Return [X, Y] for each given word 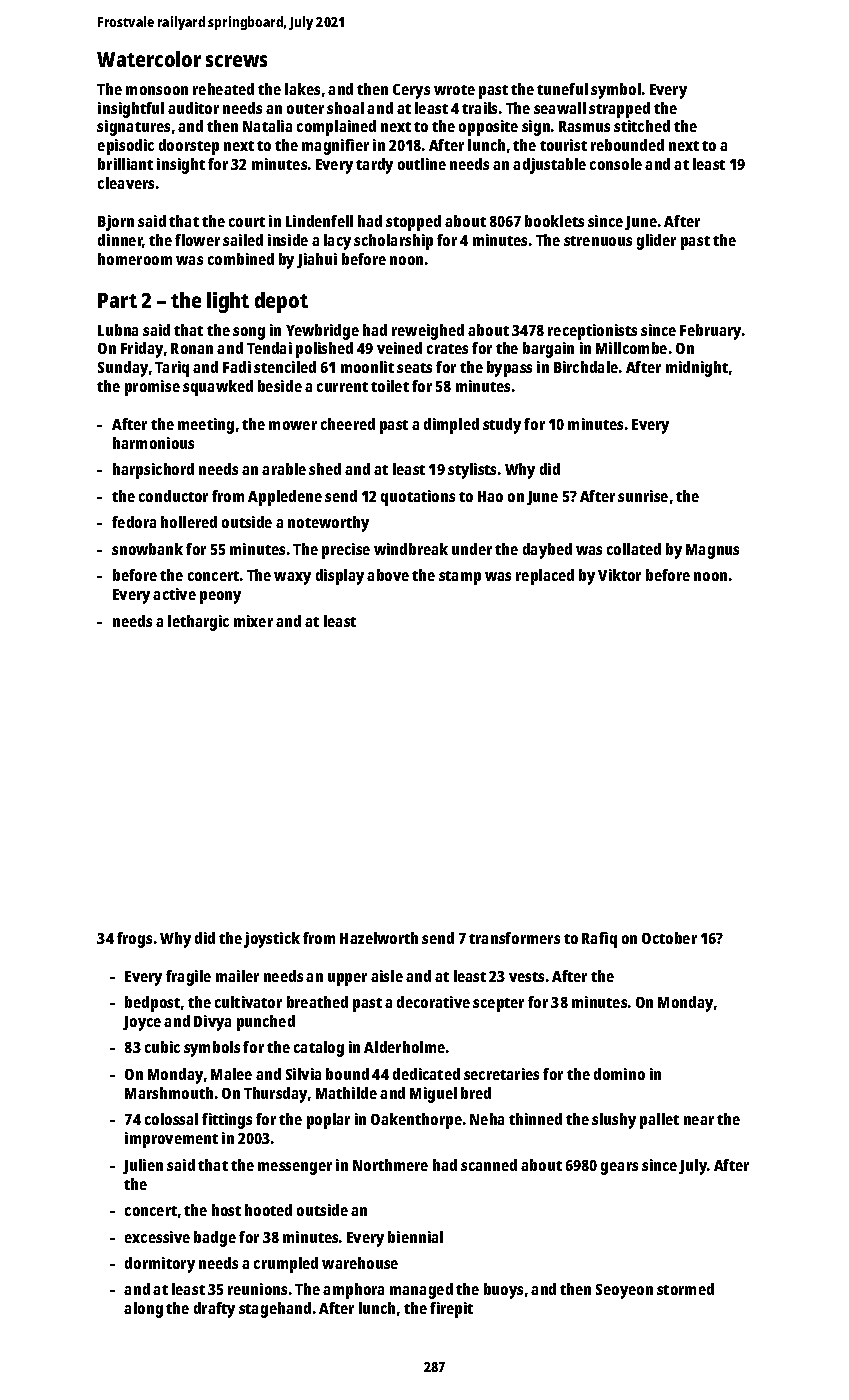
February [710, 332]
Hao [490, 496]
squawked [218, 388]
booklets [554, 221]
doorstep [189, 147]
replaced [545, 577]
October [669, 938]
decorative [433, 1002]
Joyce [142, 1023]
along [143, 1310]
